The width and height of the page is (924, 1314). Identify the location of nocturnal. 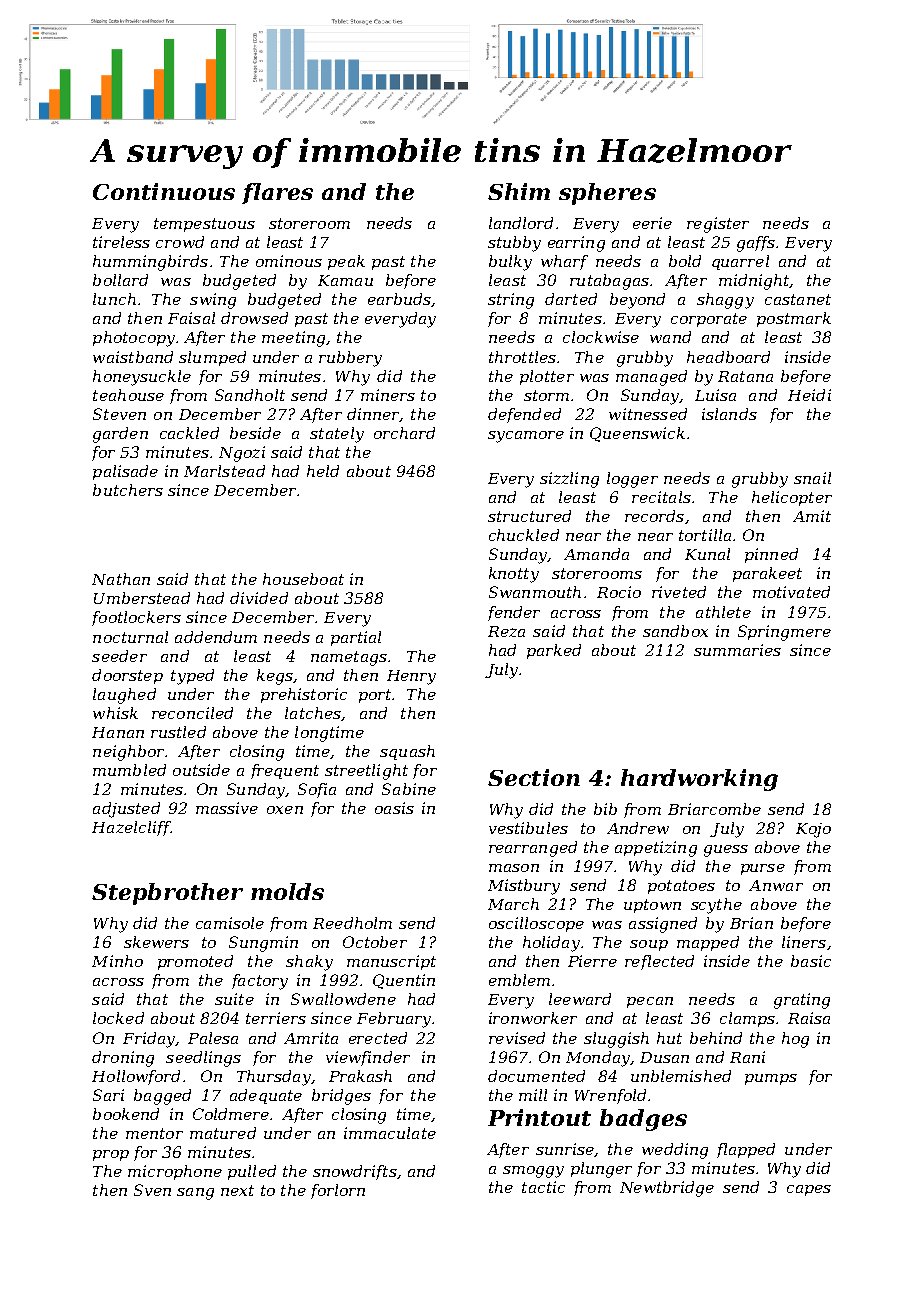
(130, 637).
